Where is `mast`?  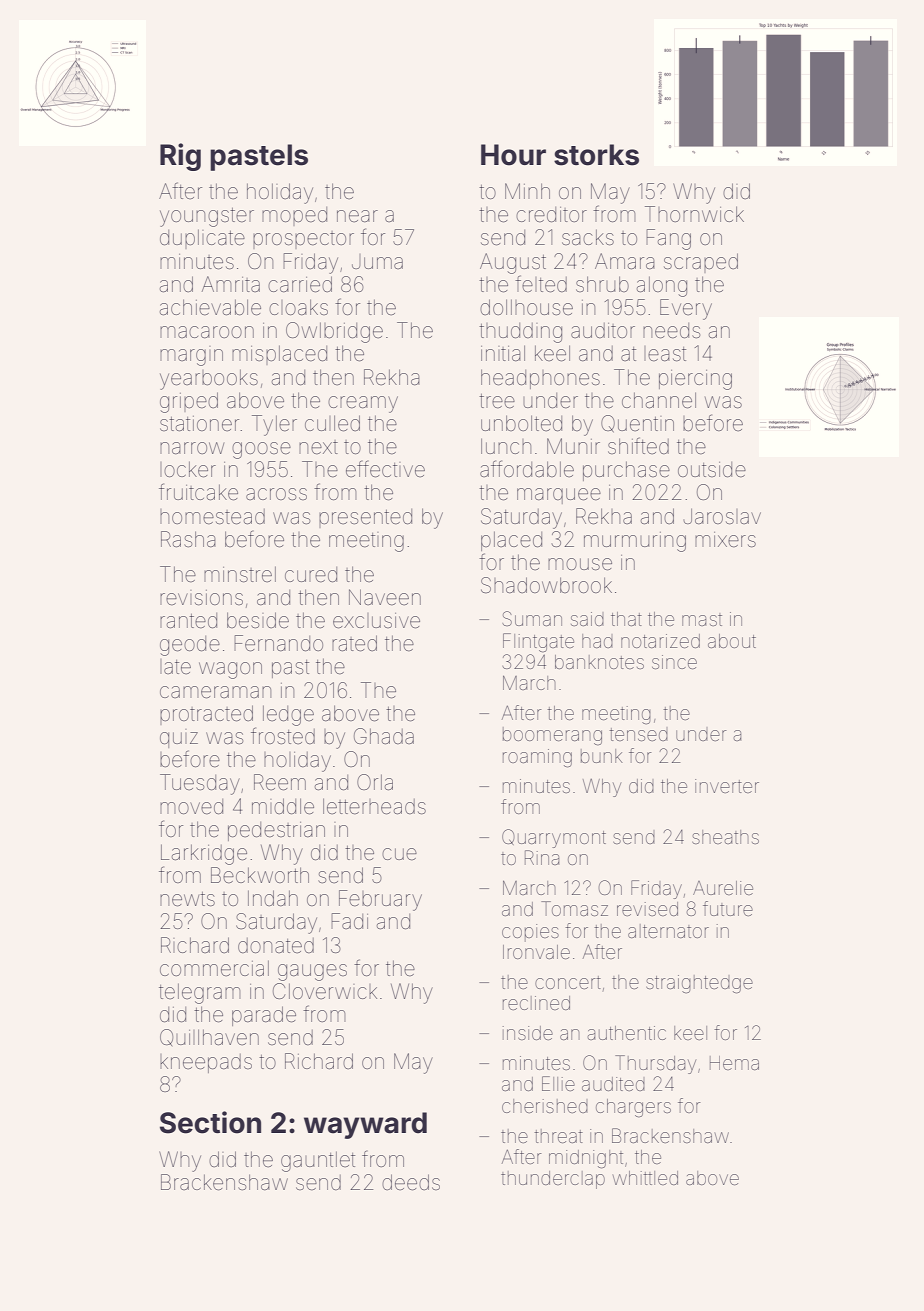 mast is located at coordinates (702, 619).
